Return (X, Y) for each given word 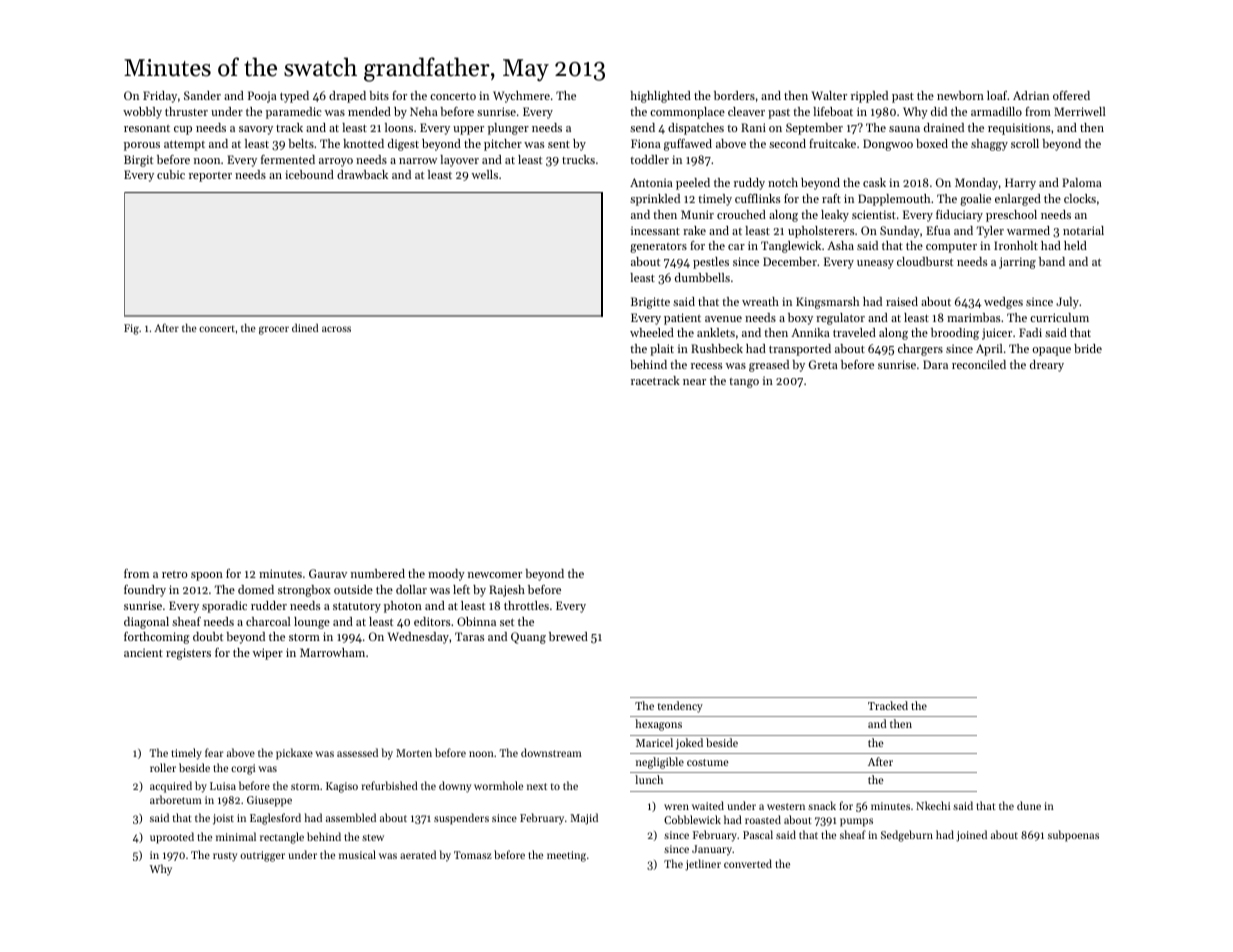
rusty (225, 857)
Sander (202, 95)
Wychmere (521, 97)
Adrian (1031, 95)
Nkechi (933, 805)
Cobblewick (692, 819)
